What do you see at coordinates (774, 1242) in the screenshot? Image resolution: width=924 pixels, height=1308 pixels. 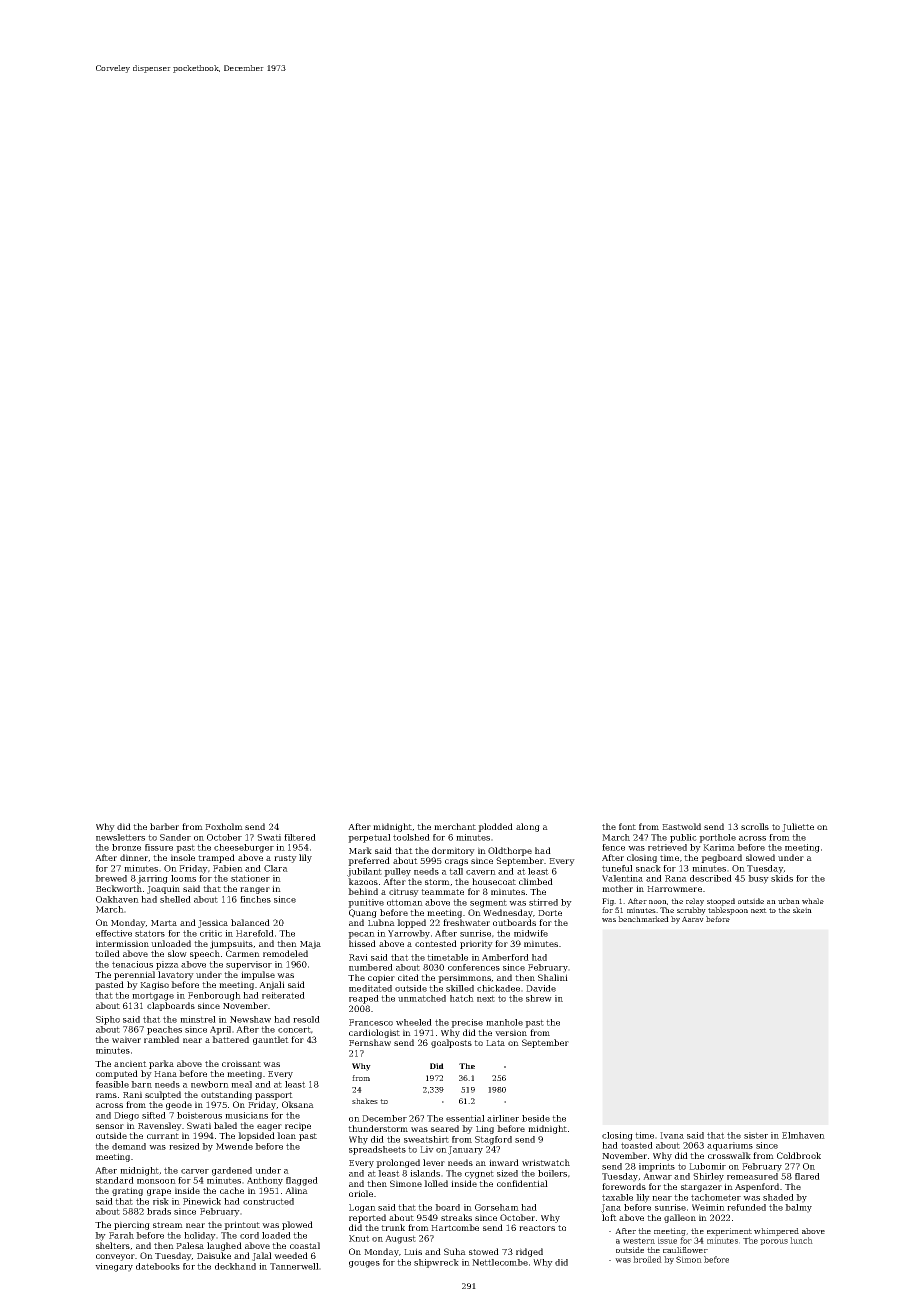 I see `porous` at bounding box center [774, 1242].
